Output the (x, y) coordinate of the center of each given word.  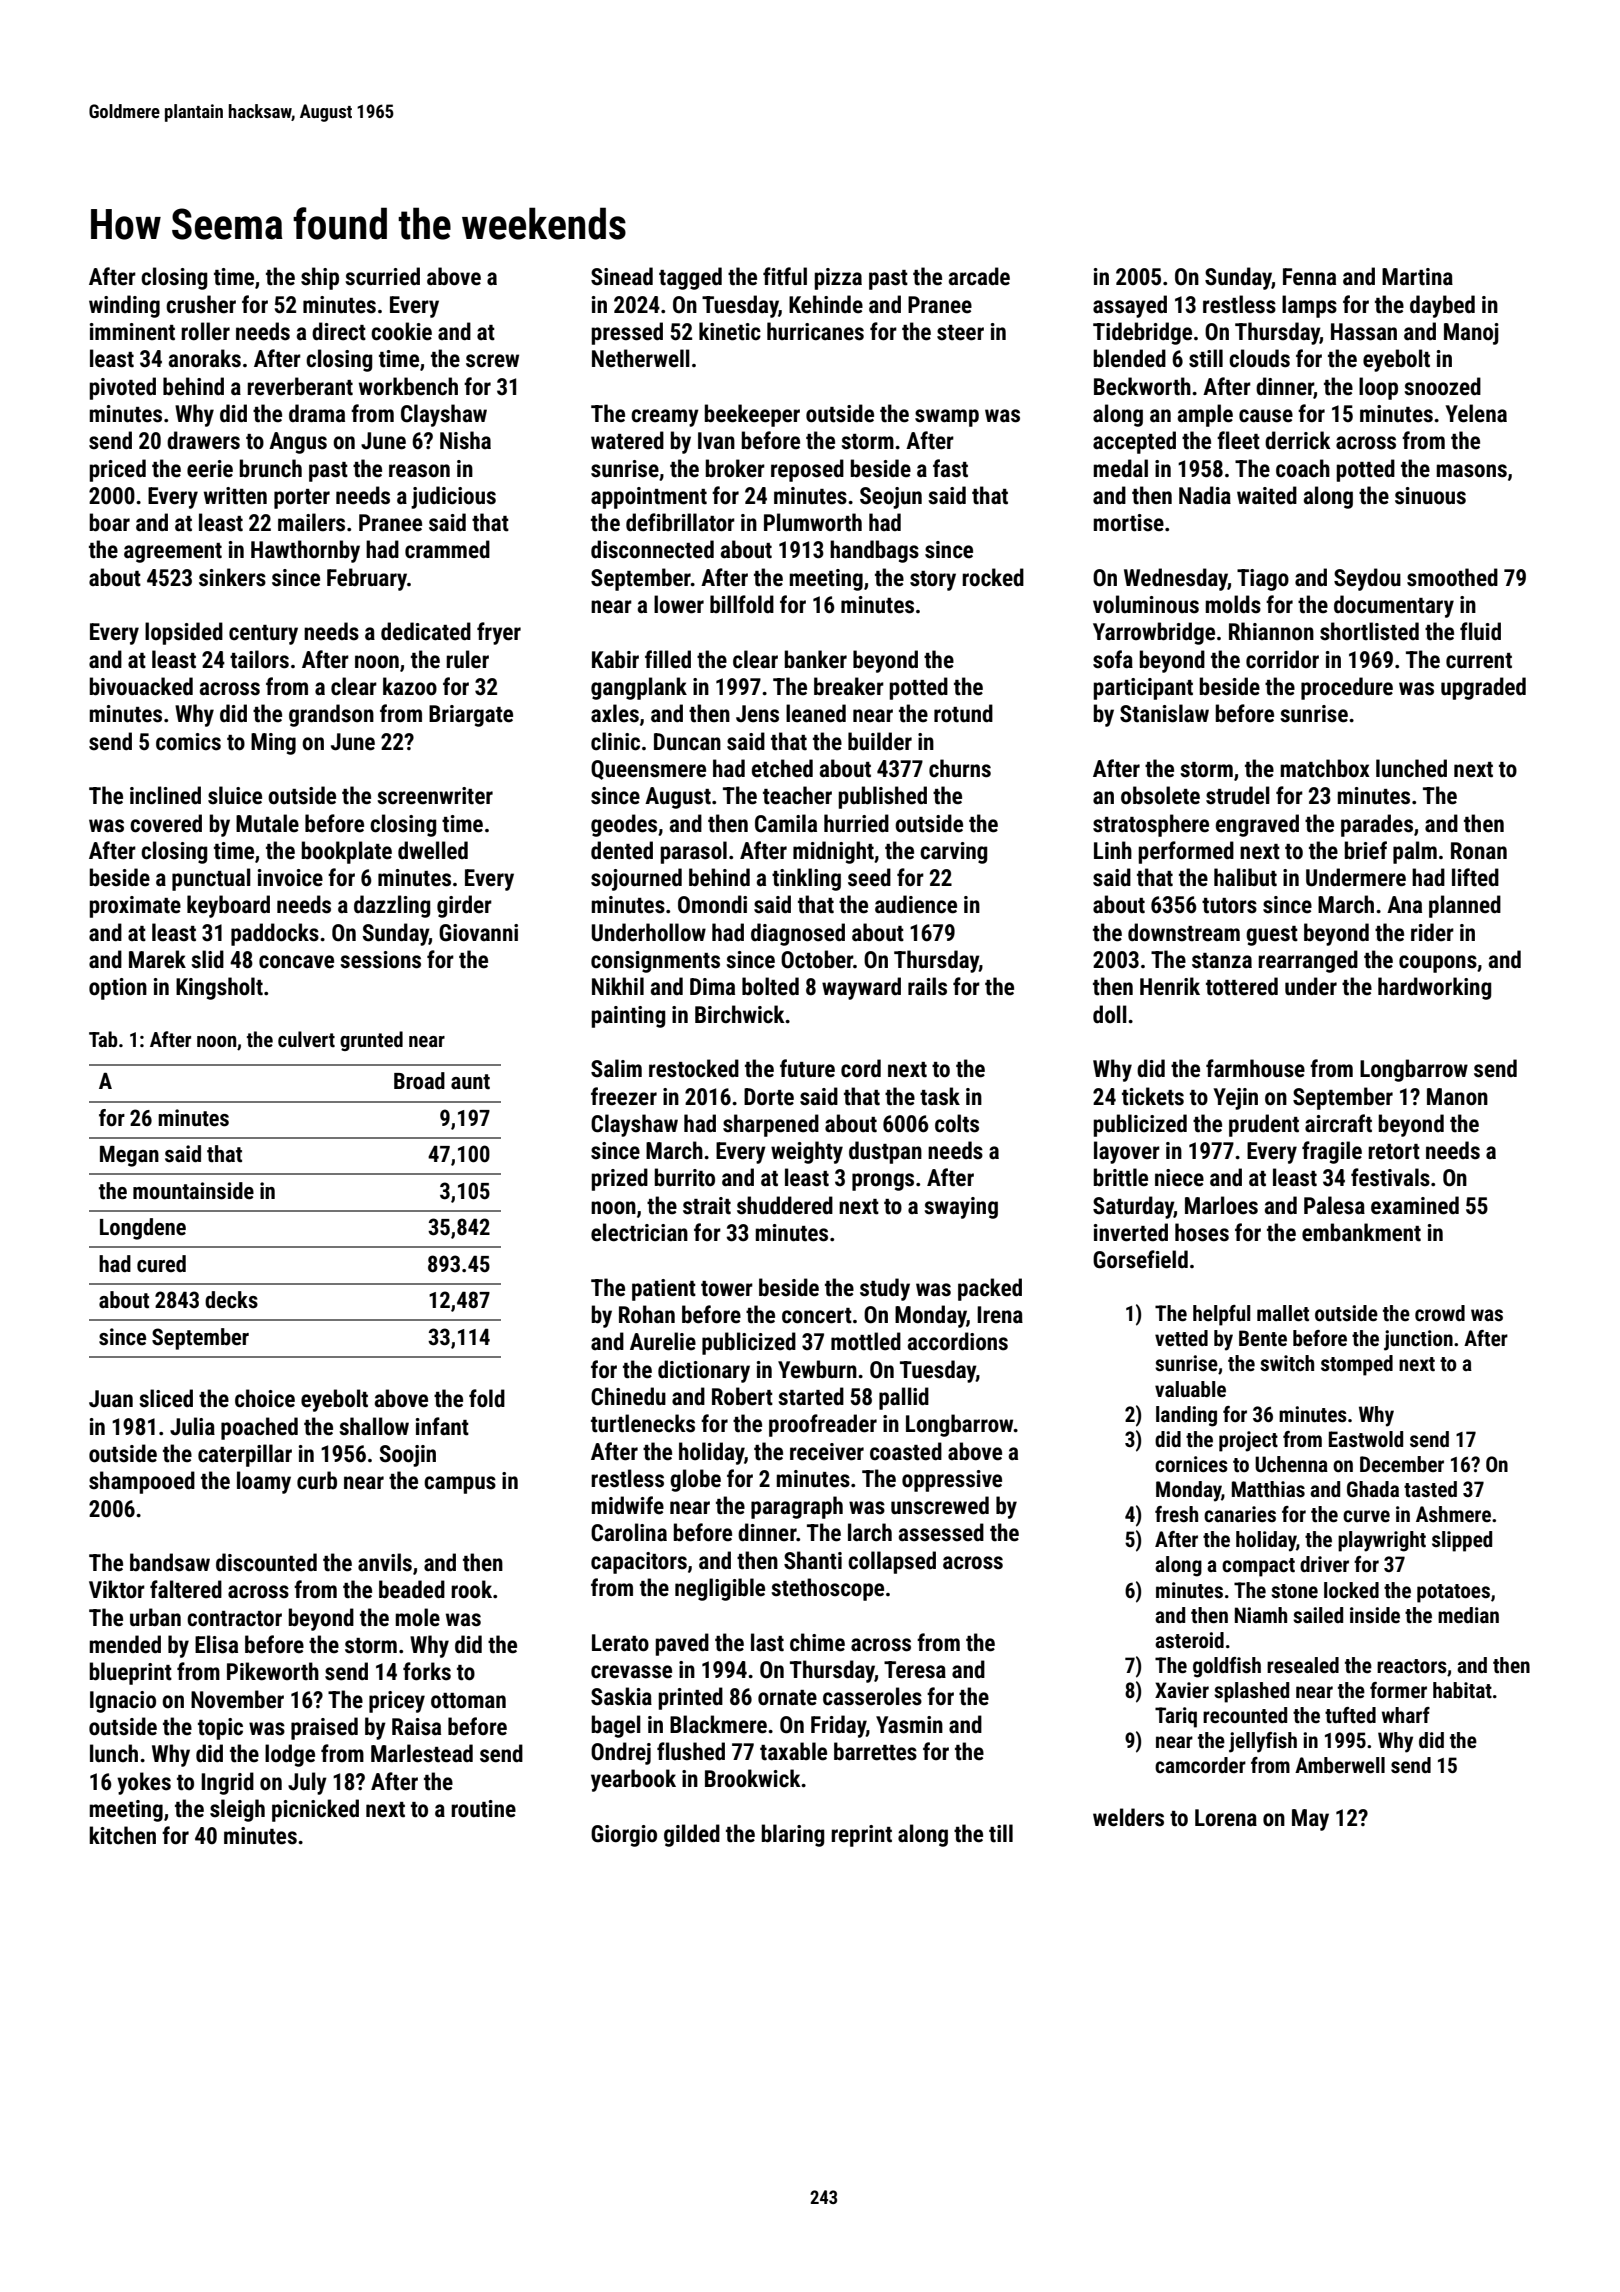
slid (207, 959)
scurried (382, 276)
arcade (979, 276)
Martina (1417, 277)
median (1468, 1615)
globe (695, 1480)
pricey (397, 1702)
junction (1418, 1340)
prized (620, 1179)
